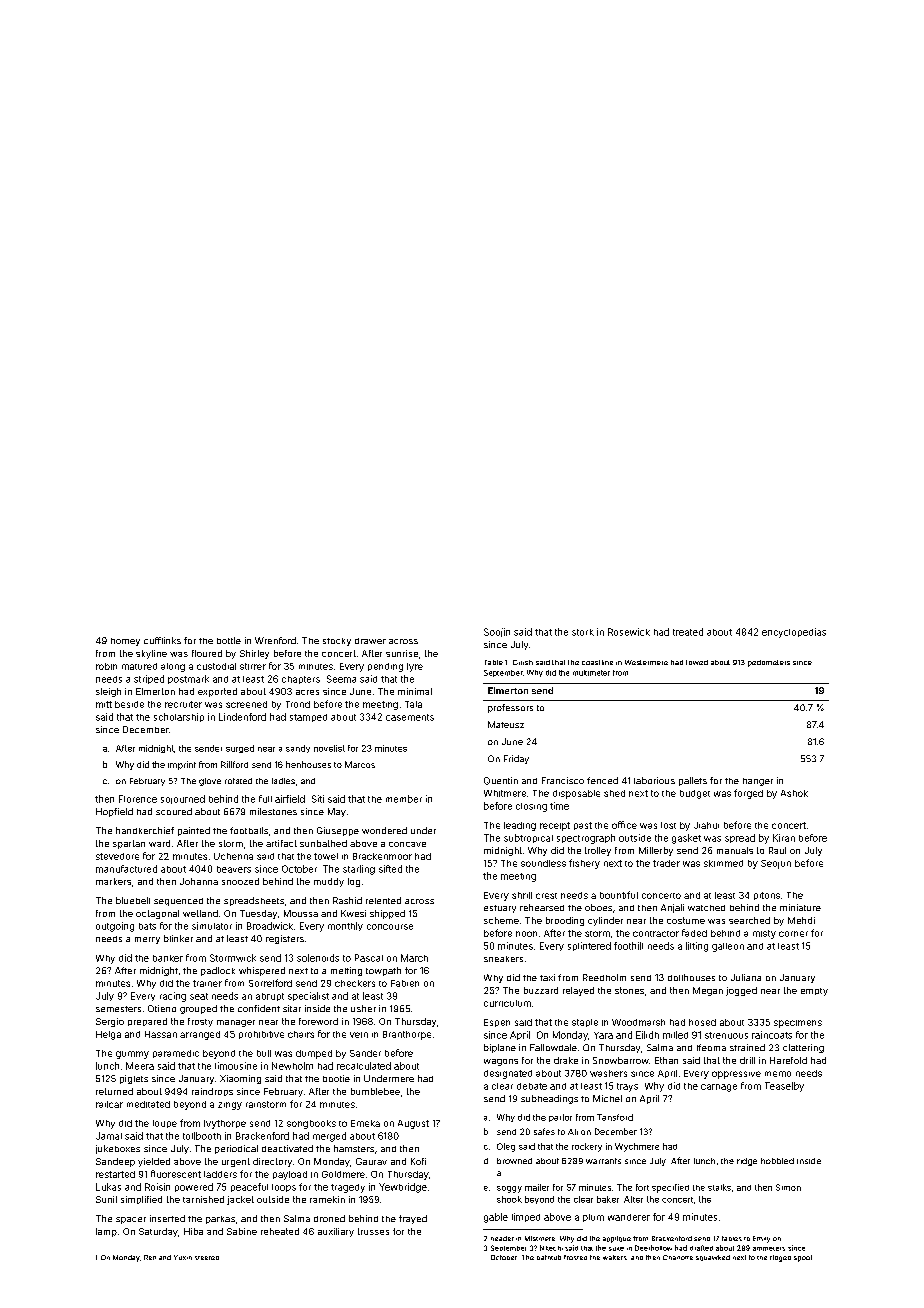 This screenshot has height=1308, width=924. I want to click on Ivythorpe, so click(225, 1124).
